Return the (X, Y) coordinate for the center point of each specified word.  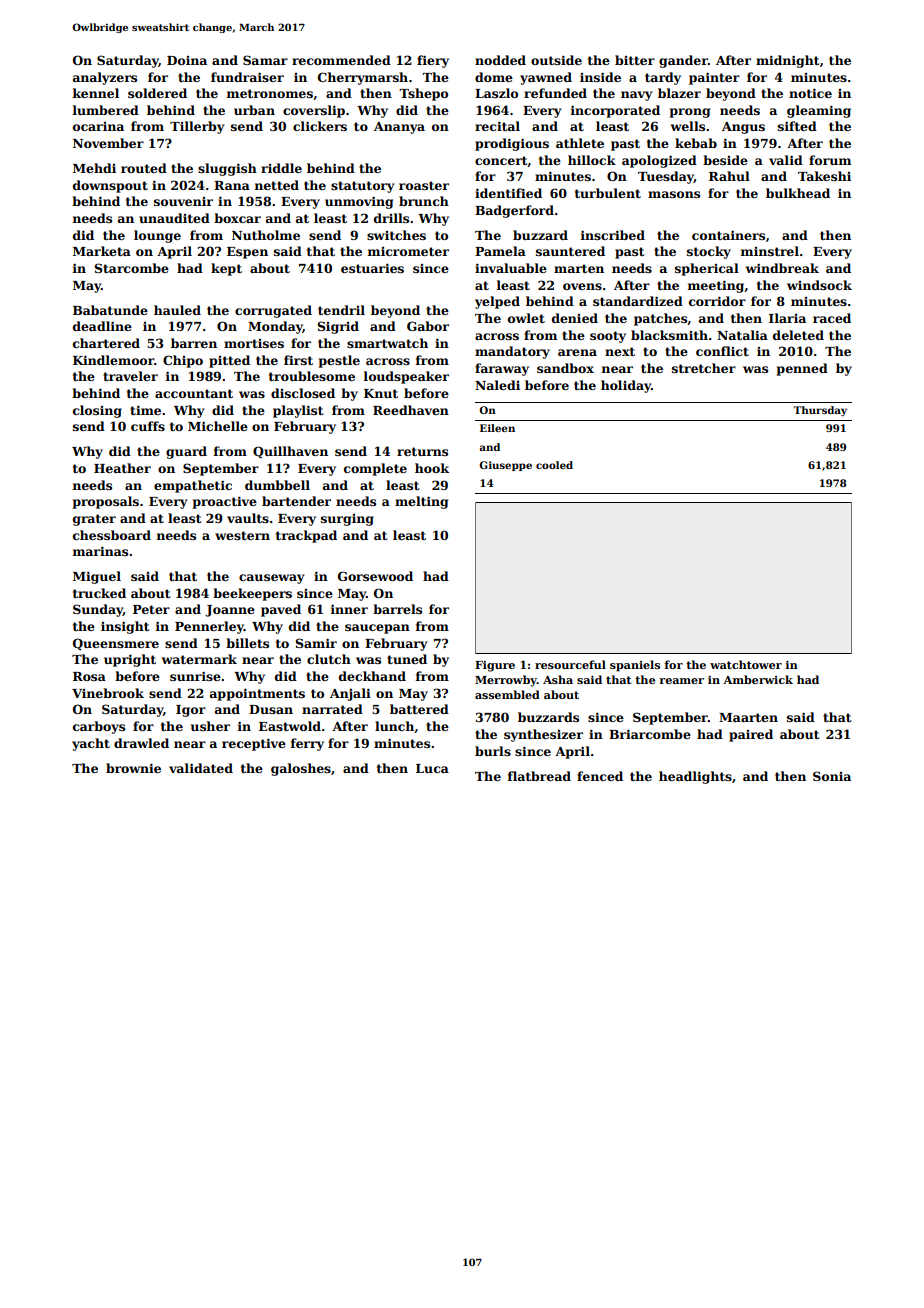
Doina (187, 60)
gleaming (819, 111)
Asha (558, 679)
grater (94, 520)
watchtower (746, 664)
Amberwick (758, 679)
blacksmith (669, 335)
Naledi (497, 385)
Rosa (89, 676)
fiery (433, 61)
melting (421, 502)
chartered (106, 343)
